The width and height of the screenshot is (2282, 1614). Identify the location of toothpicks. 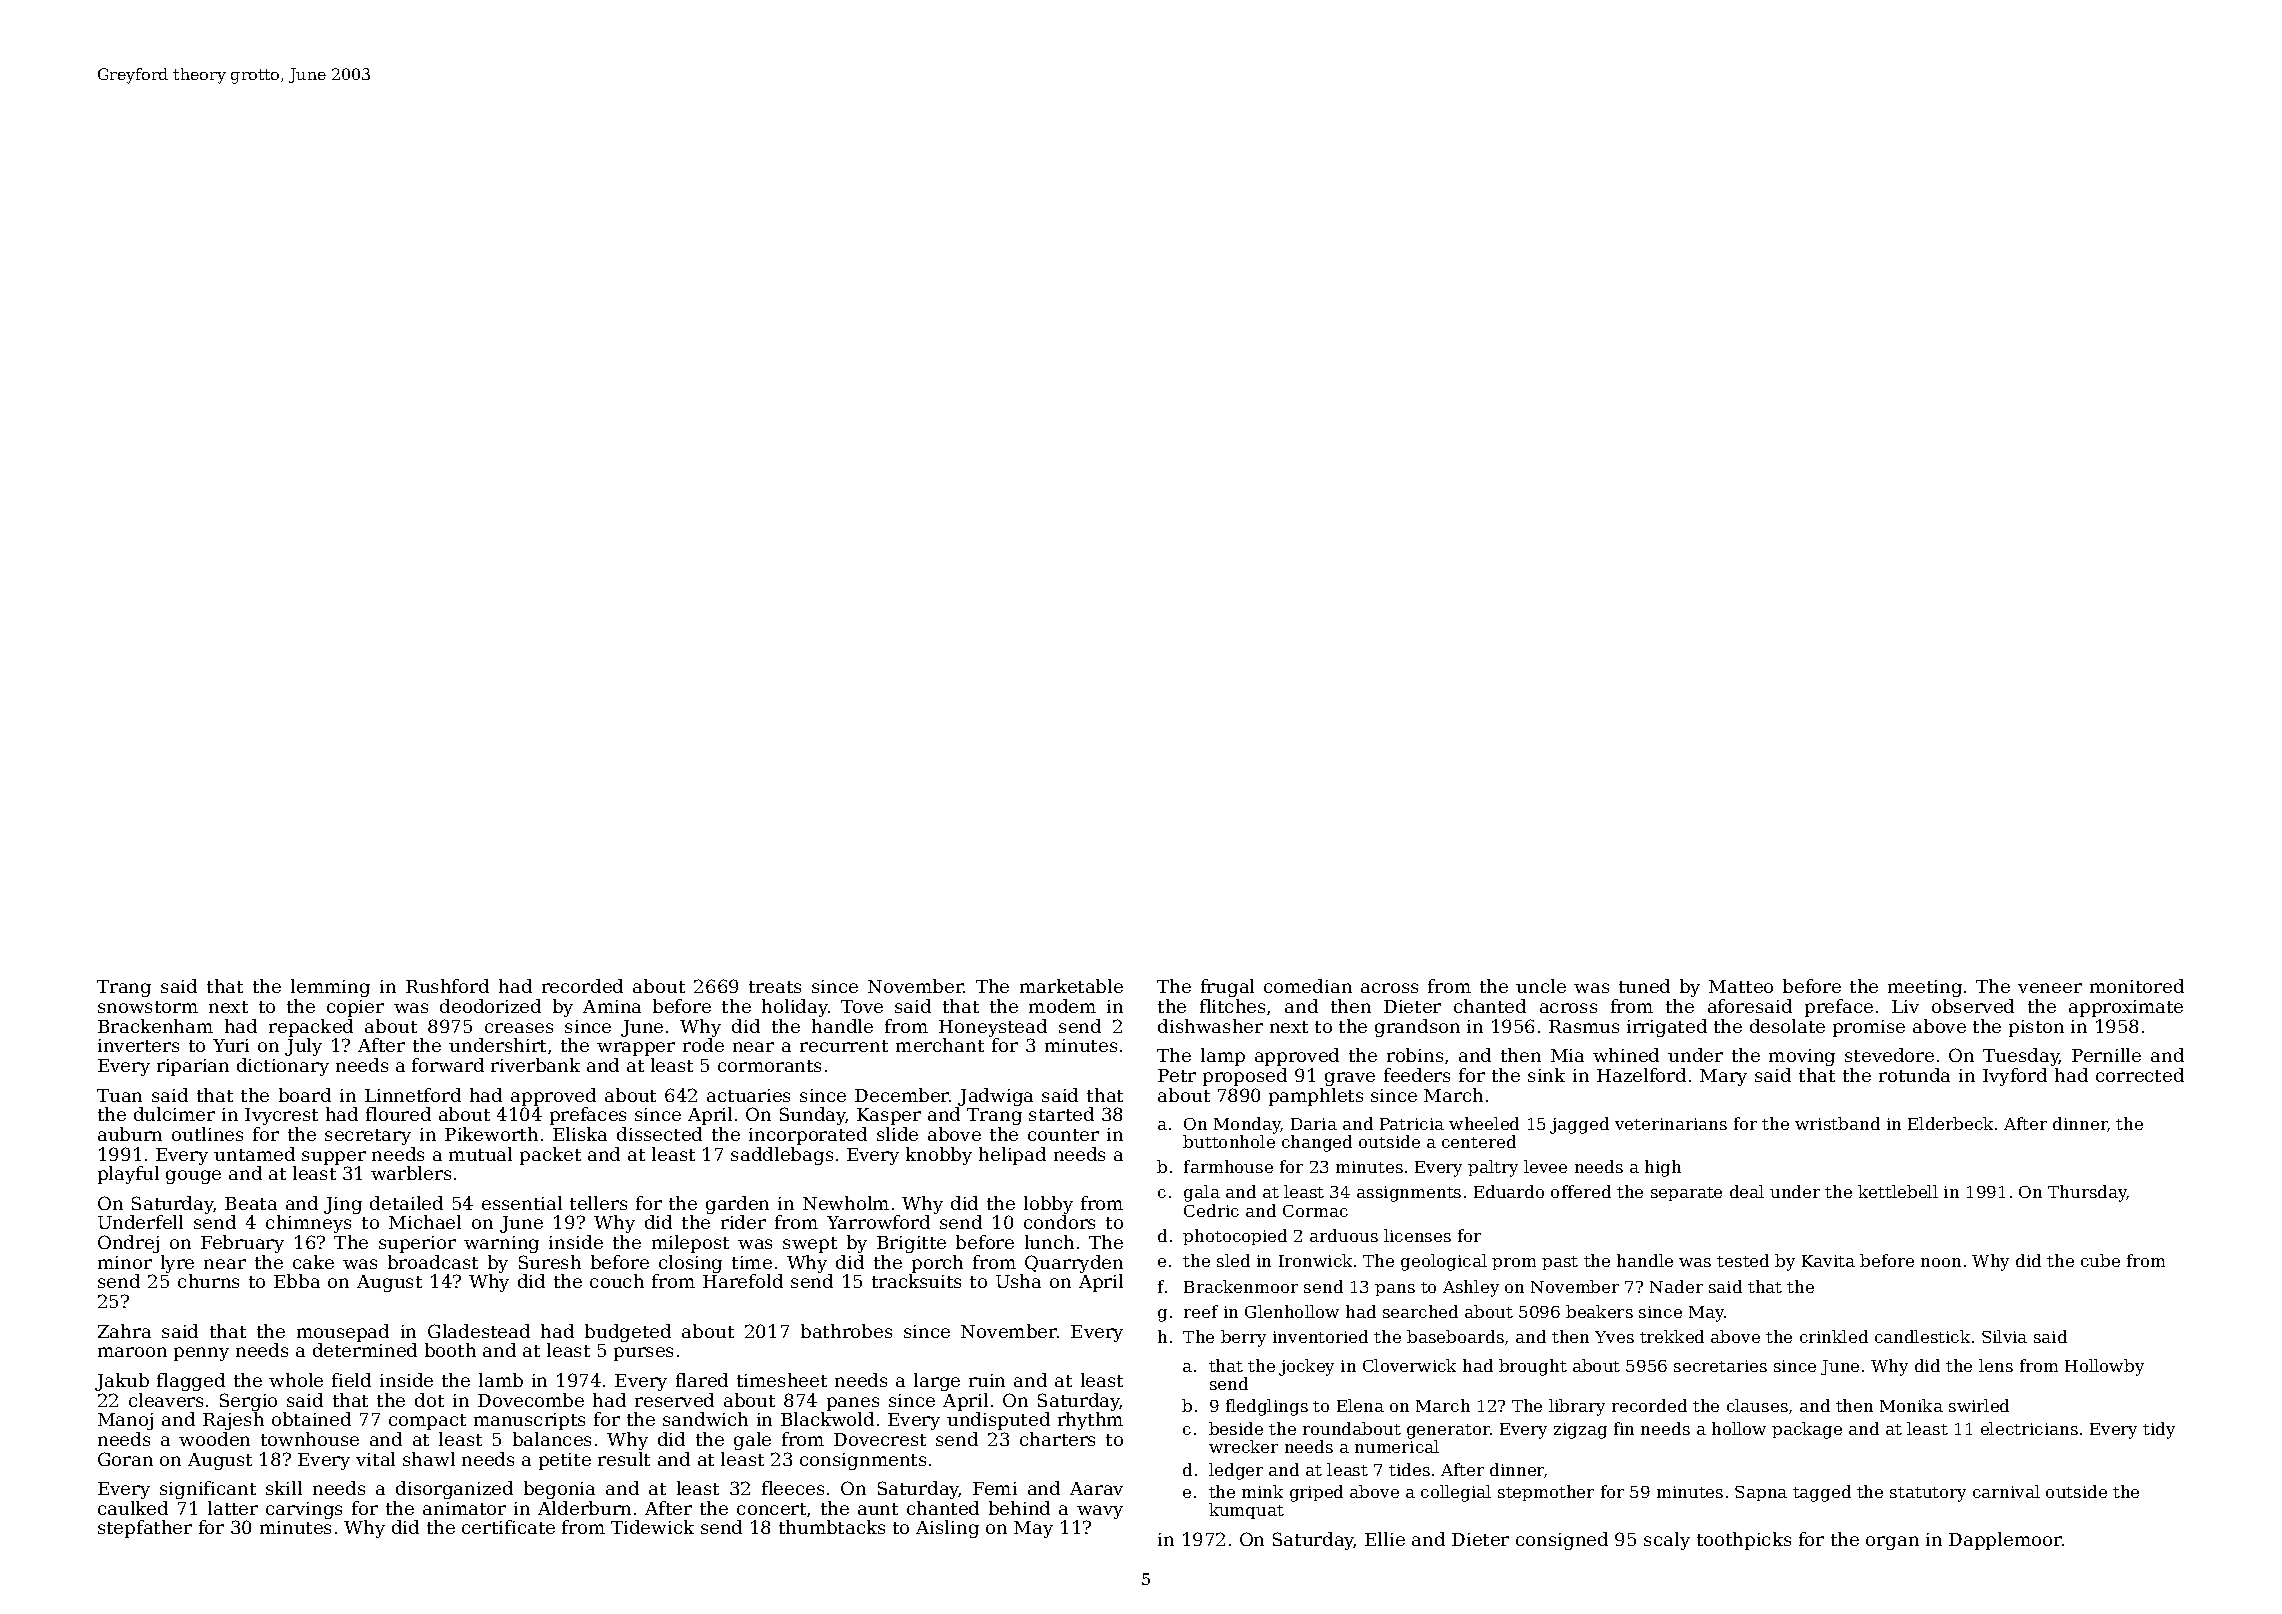
(1744, 1541).
